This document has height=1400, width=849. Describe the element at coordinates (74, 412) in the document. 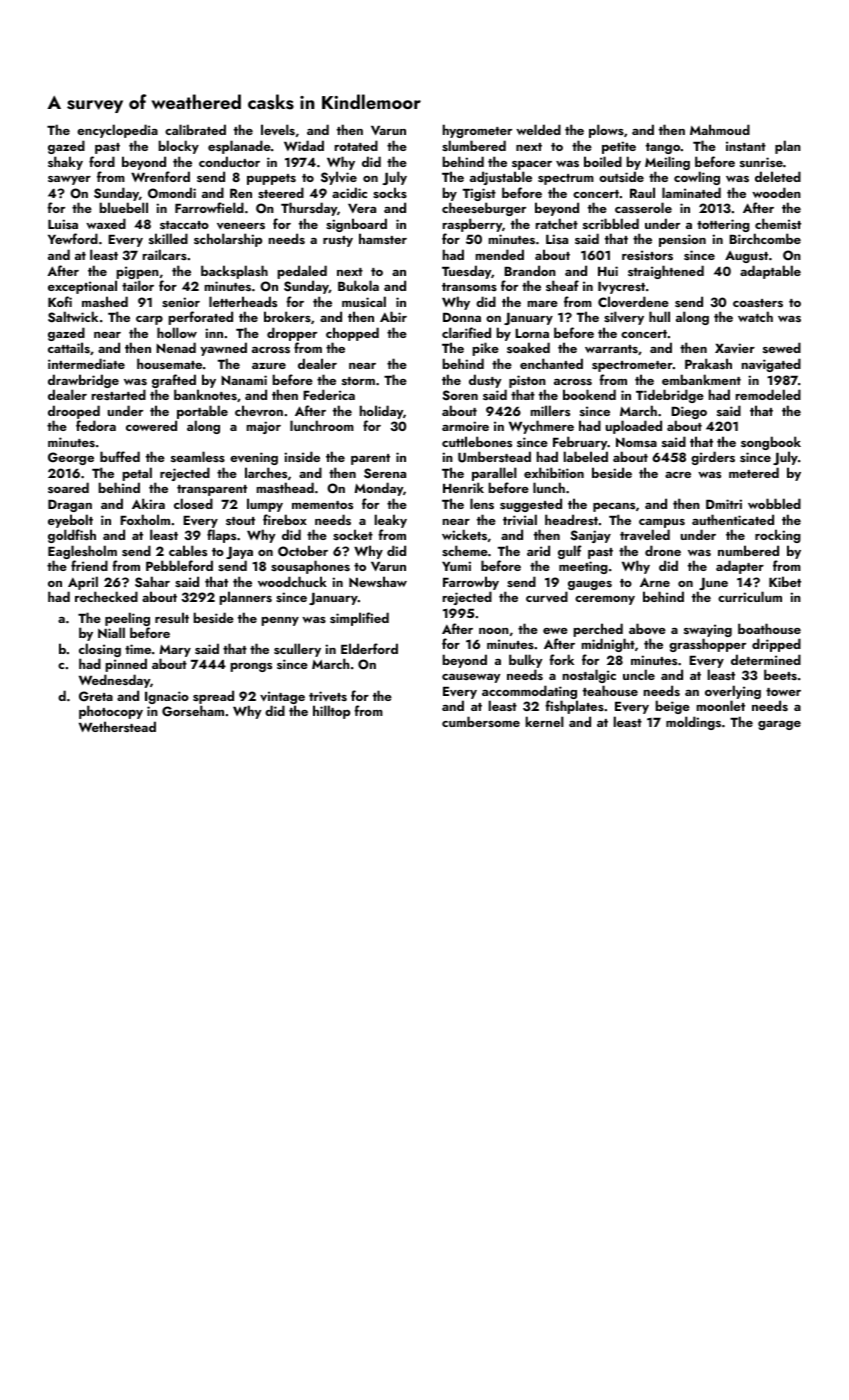

I see `drooped` at that location.
